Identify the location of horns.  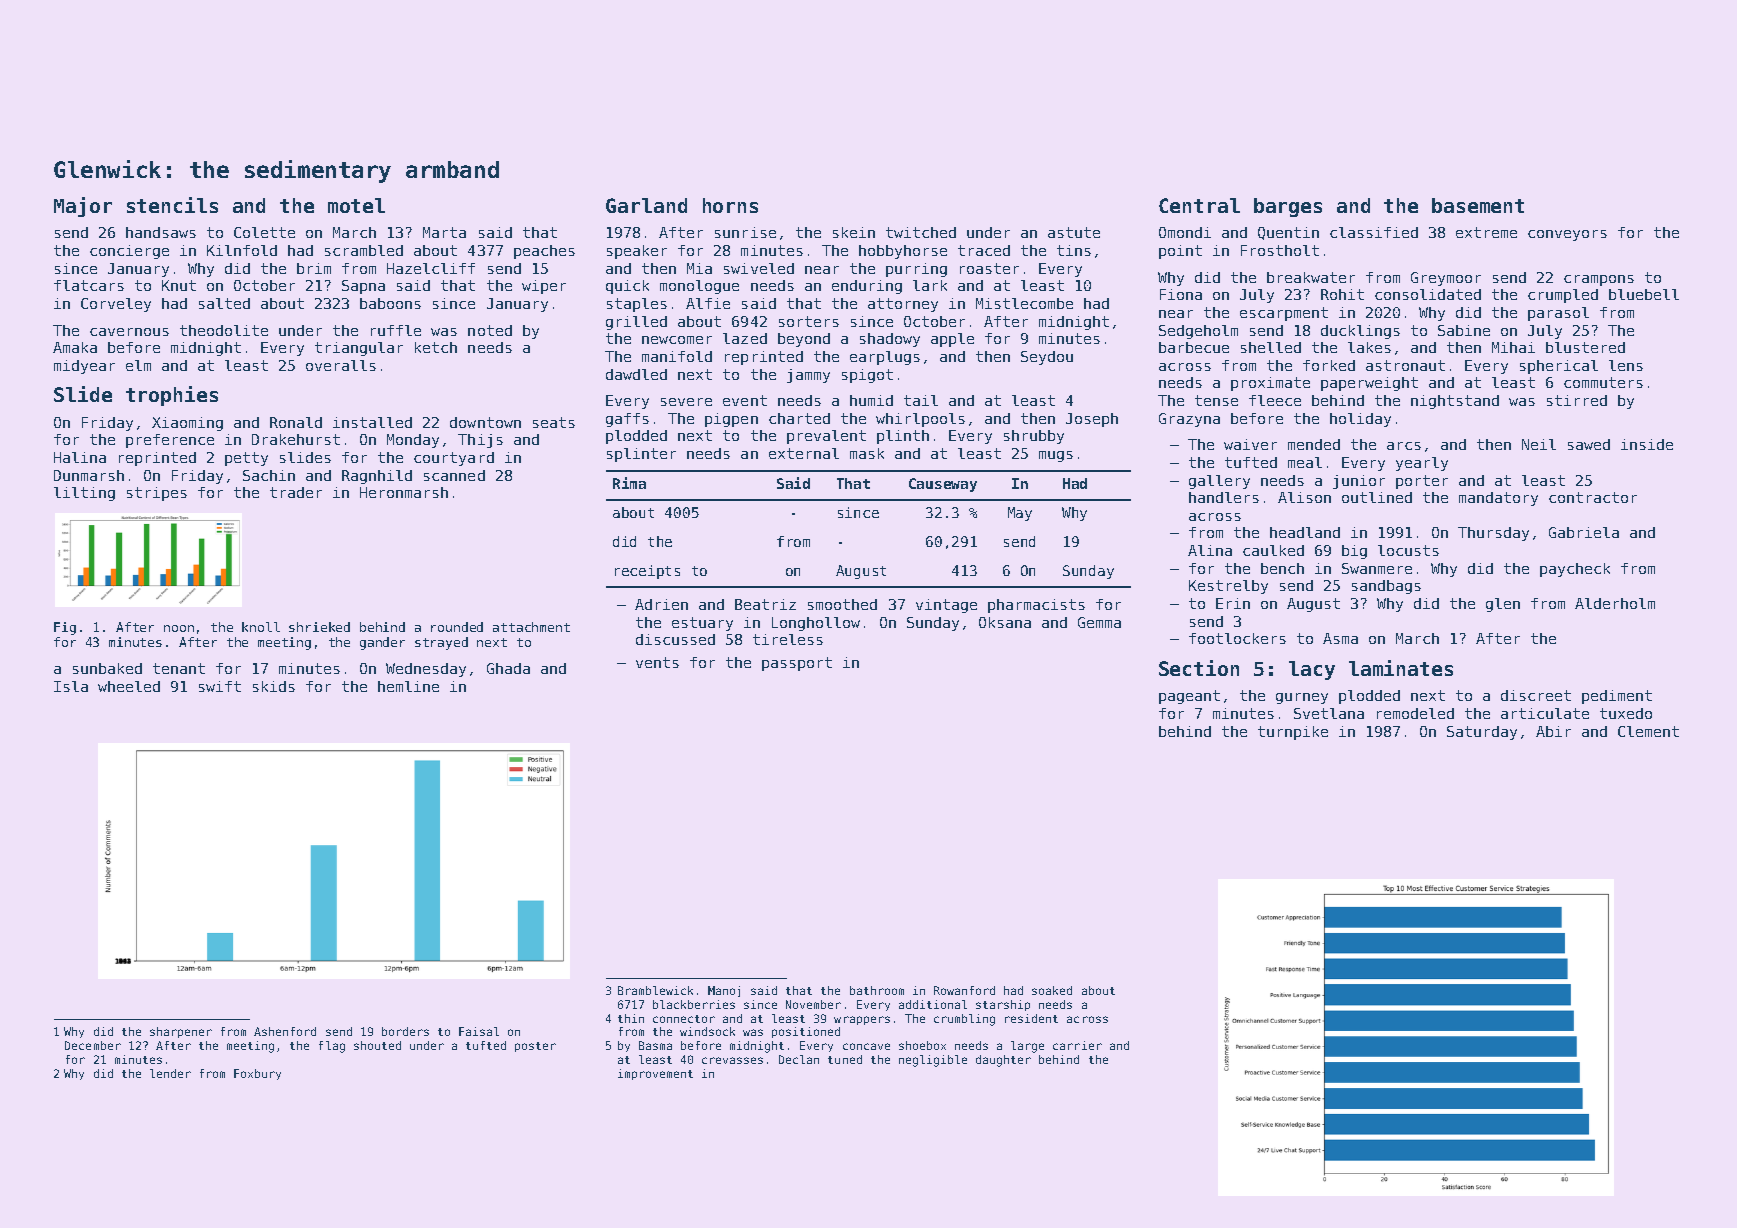
(730, 205).
